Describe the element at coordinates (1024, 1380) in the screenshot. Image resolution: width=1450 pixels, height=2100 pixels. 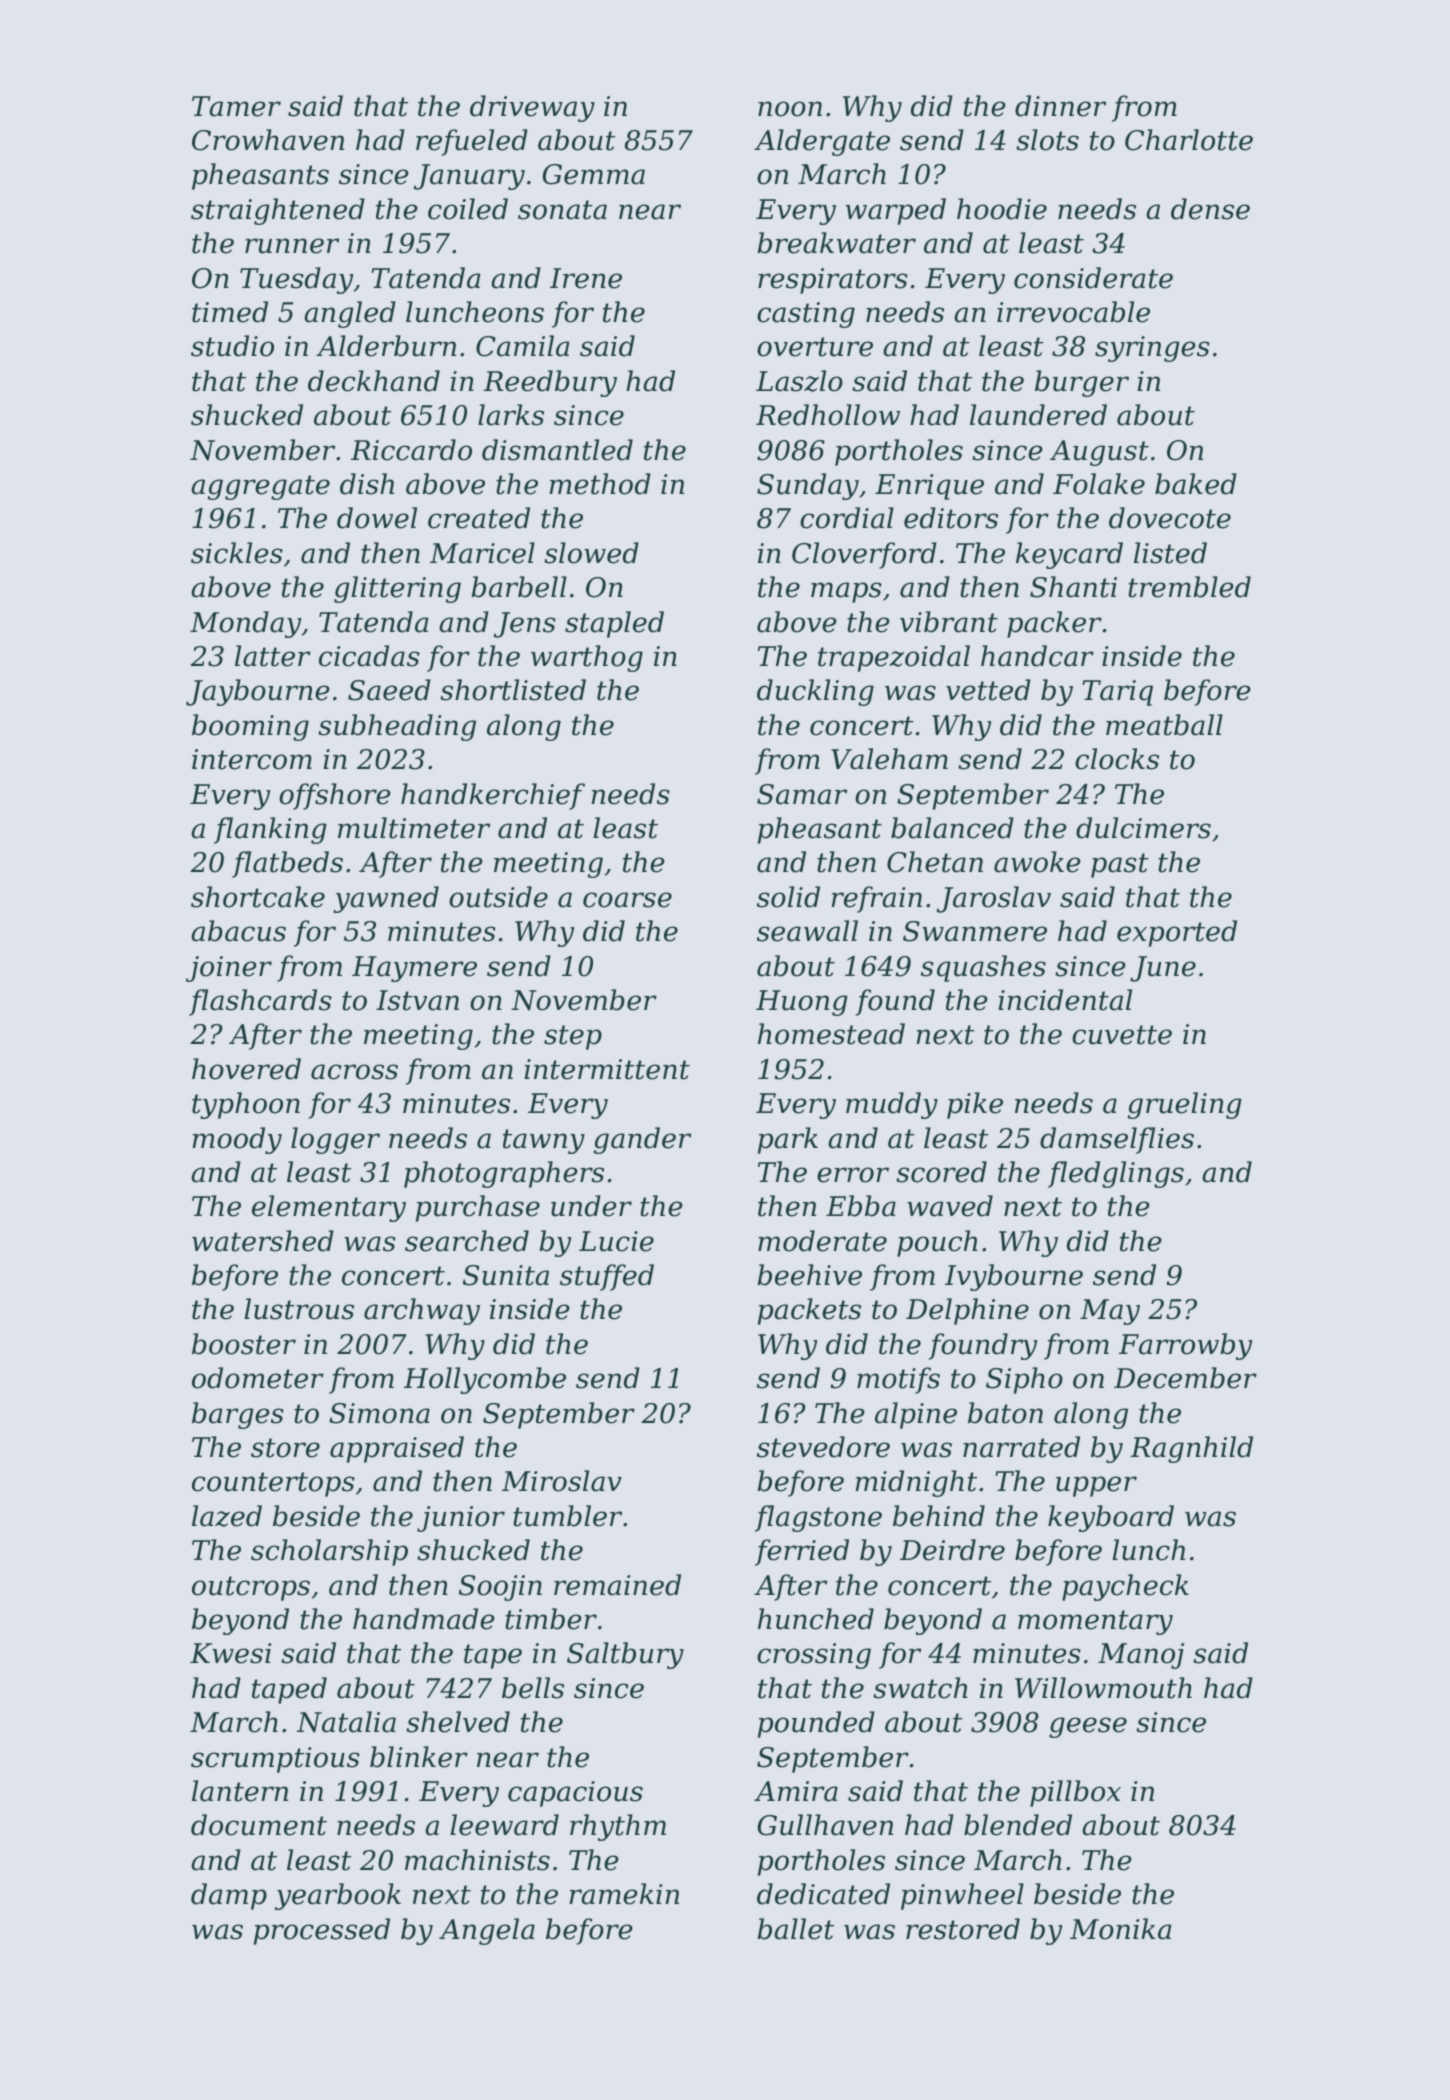
I see `Sipho` at that location.
